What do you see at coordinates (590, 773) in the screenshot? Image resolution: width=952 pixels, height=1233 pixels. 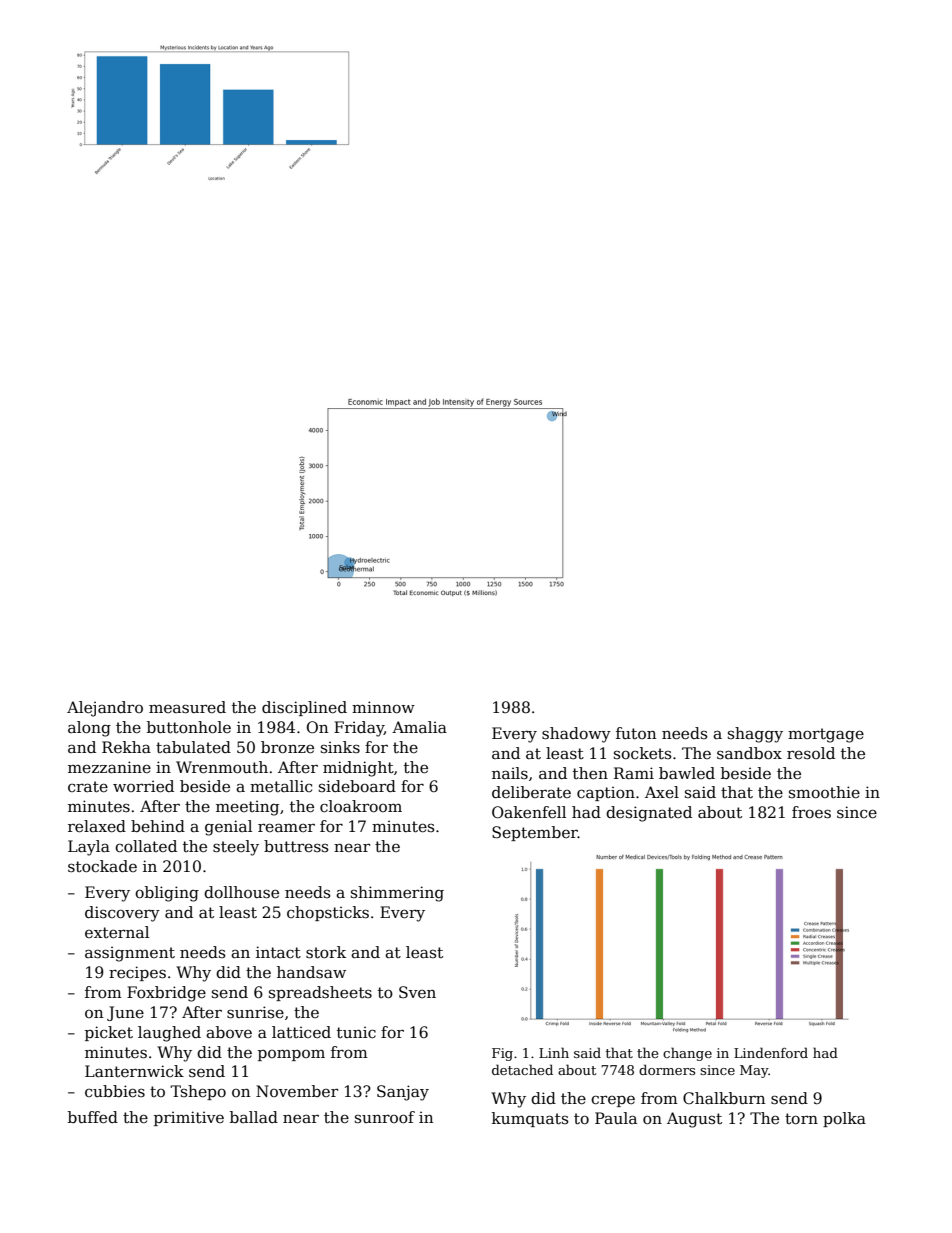 I see `then` at bounding box center [590, 773].
